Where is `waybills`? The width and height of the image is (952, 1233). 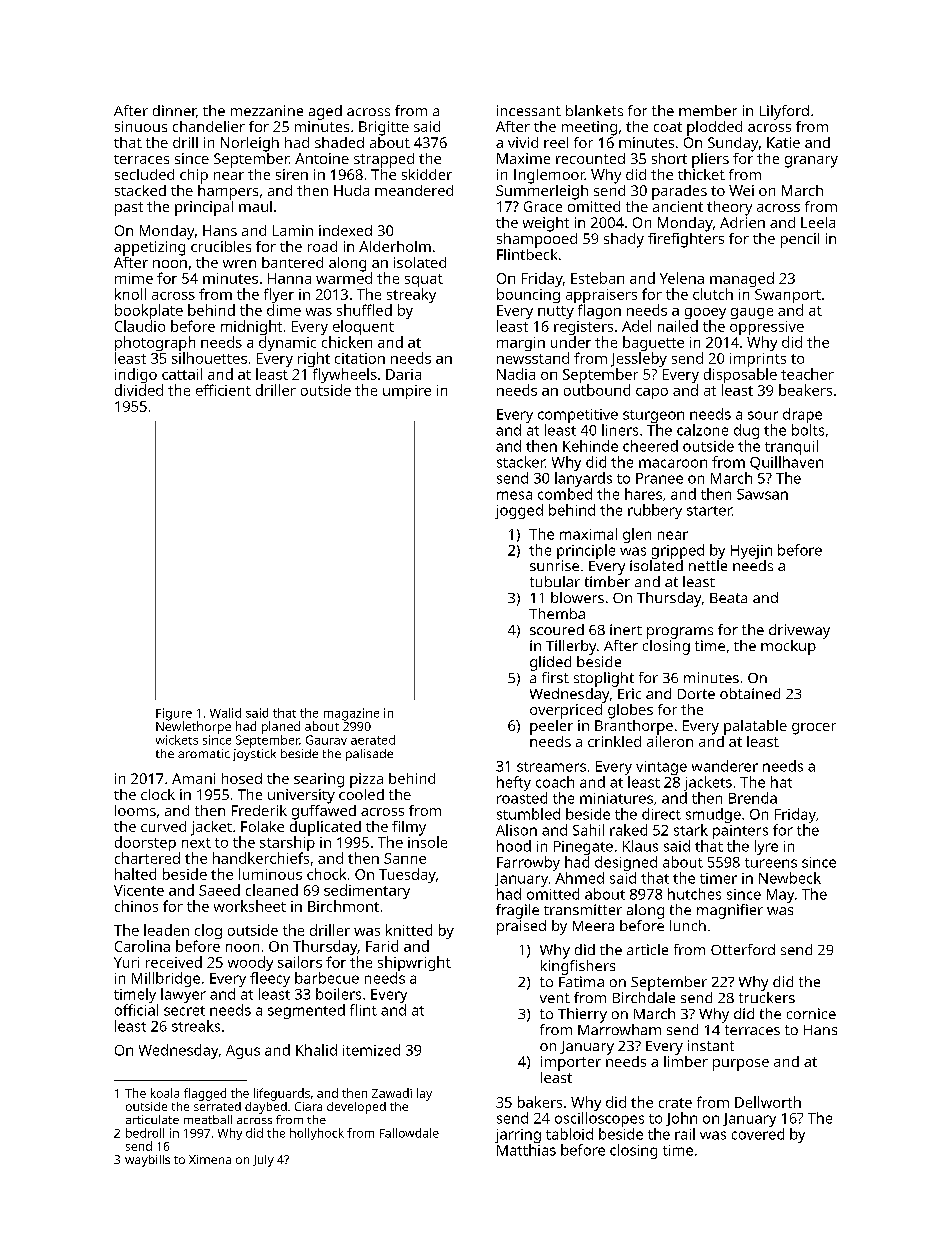
waybills is located at coordinates (147, 1161).
